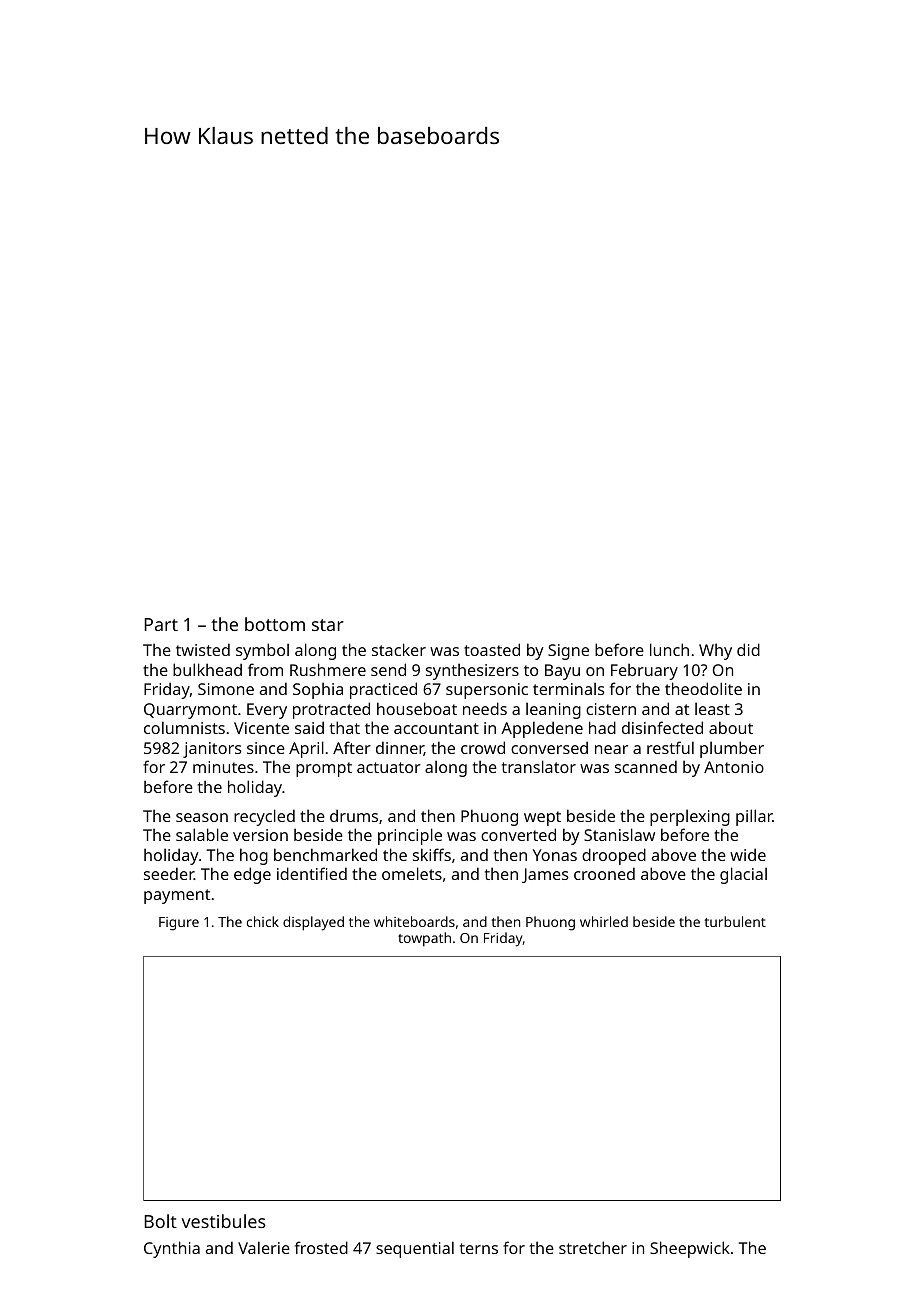 This page has height=1314, width=924. I want to click on needs, so click(485, 708).
